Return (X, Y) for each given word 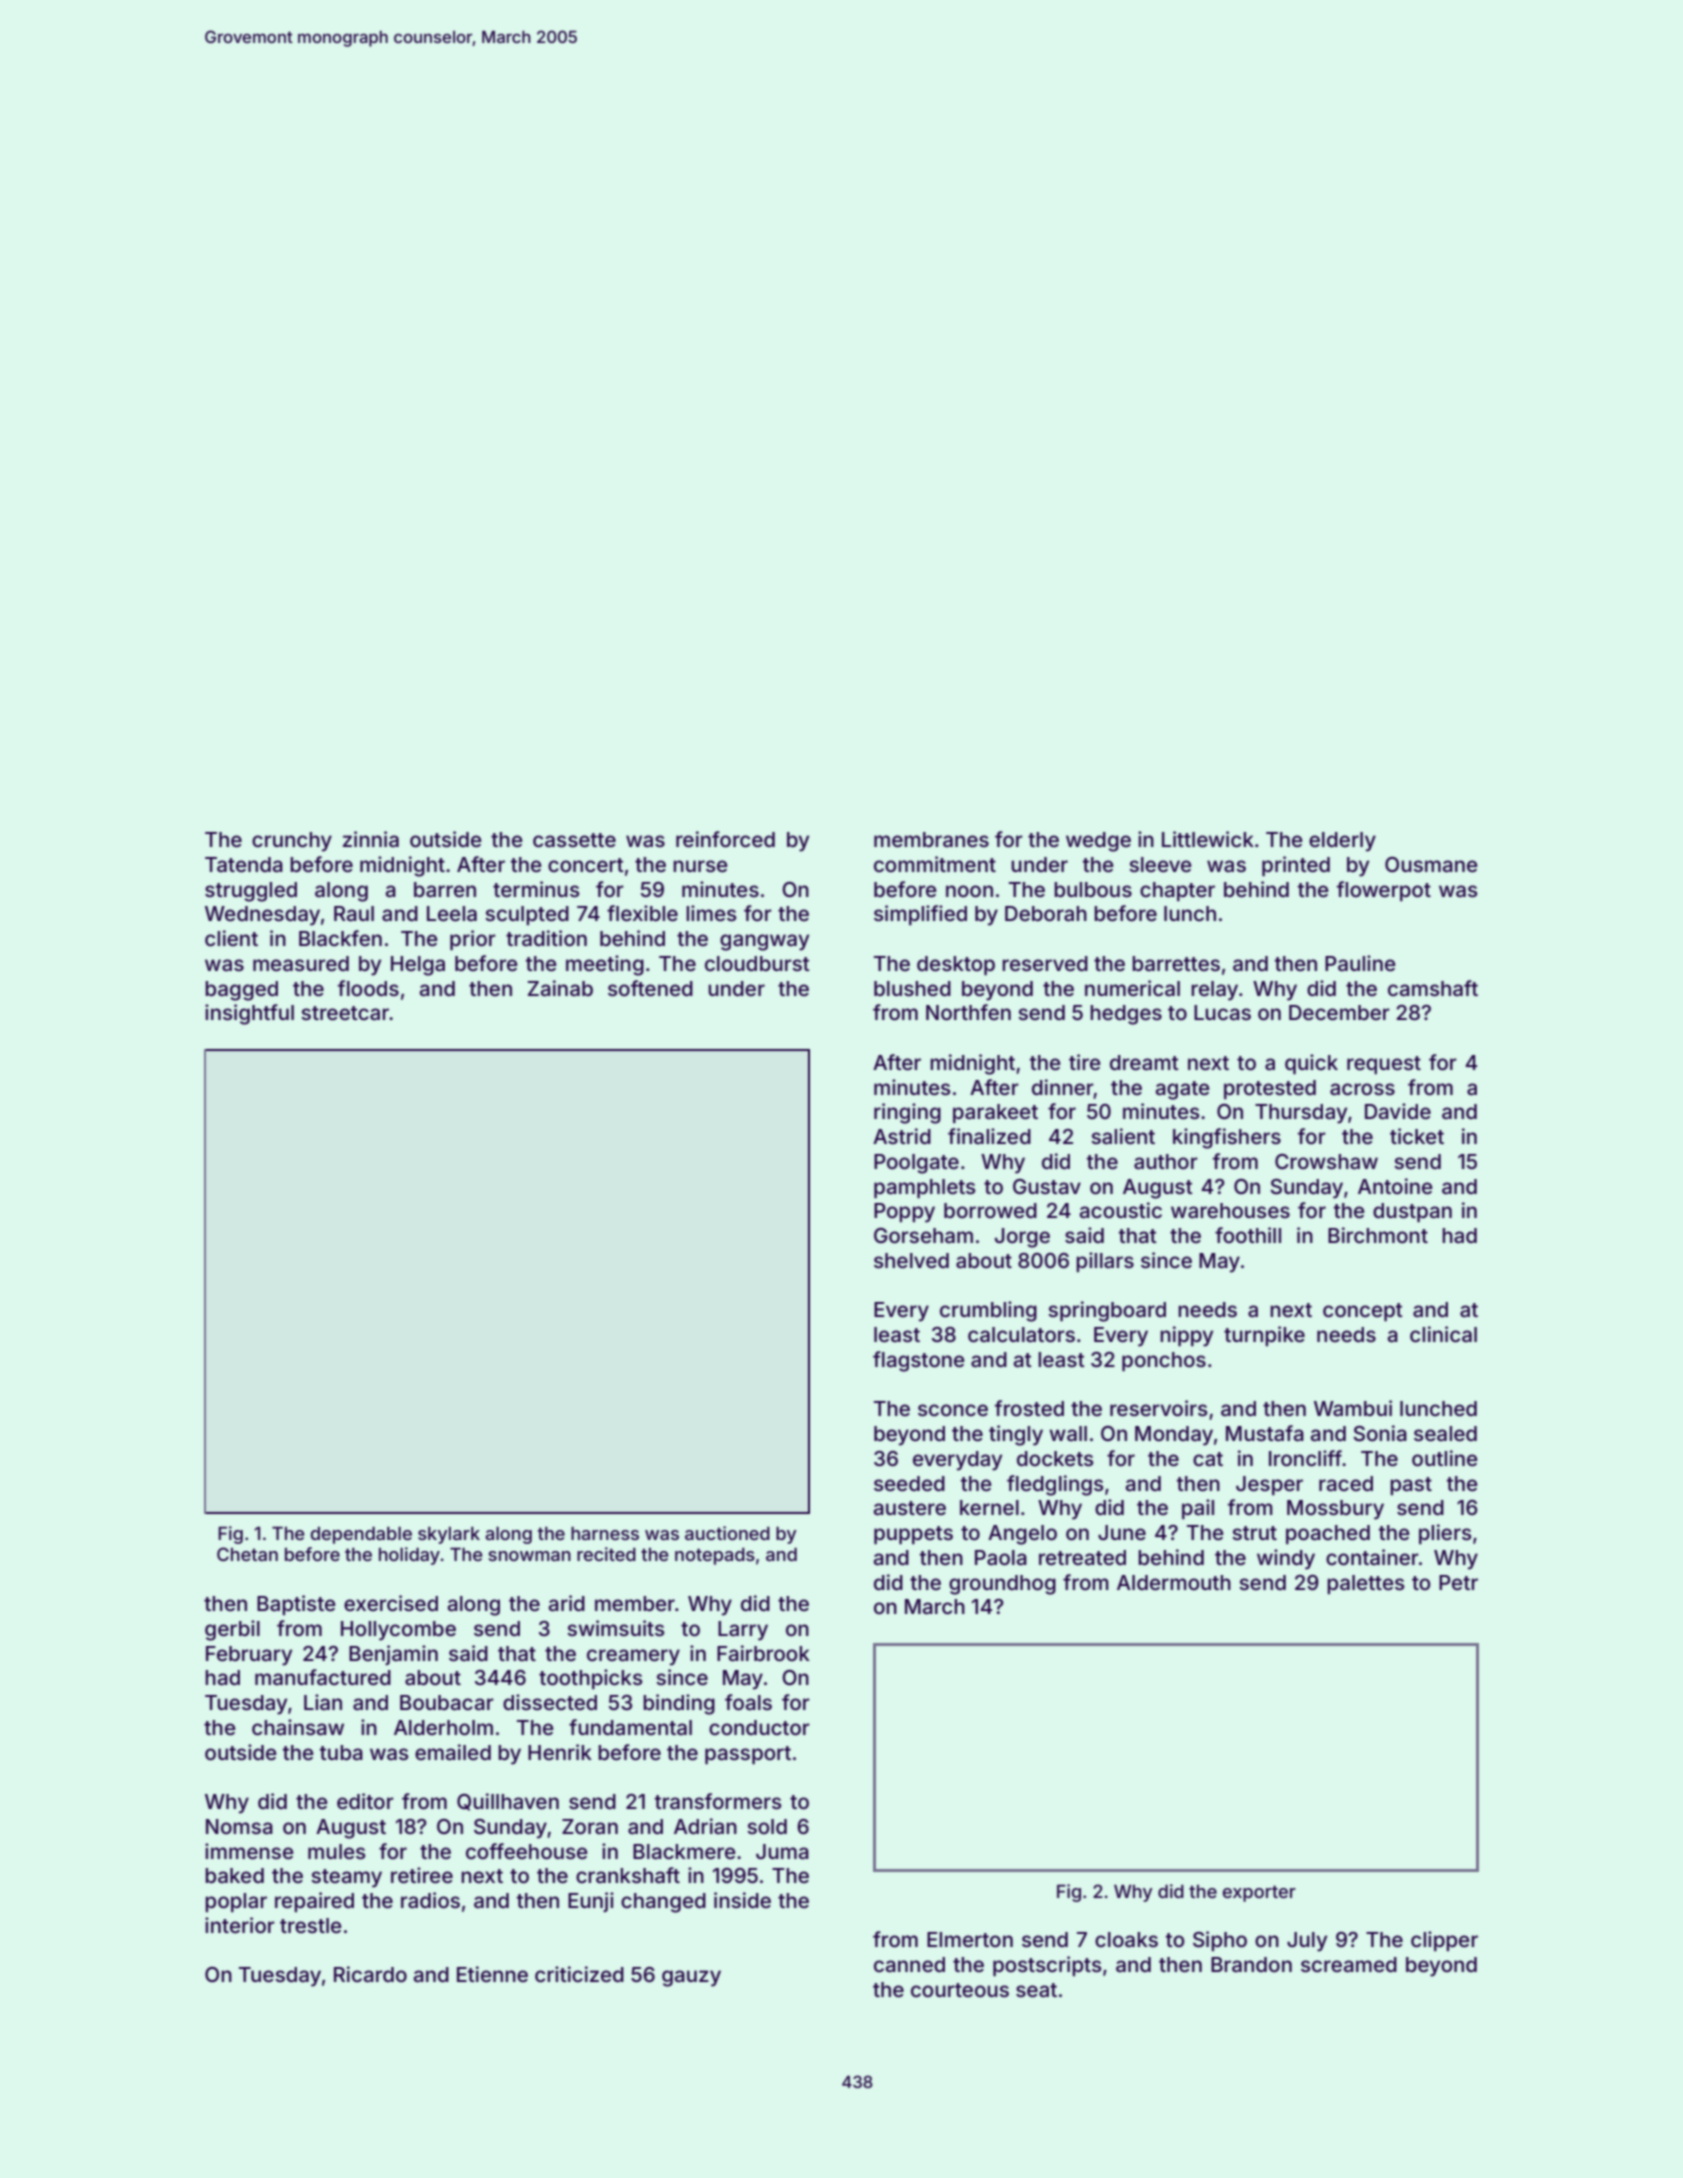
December (1339, 1012)
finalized (989, 1136)
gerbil (232, 1630)
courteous (960, 1990)
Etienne (492, 1974)
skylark (449, 1535)
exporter (1259, 1893)
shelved (911, 1260)
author (1166, 1161)
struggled (251, 892)
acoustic (1121, 1210)
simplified (920, 915)
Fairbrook (763, 1653)
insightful (249, 1014)
